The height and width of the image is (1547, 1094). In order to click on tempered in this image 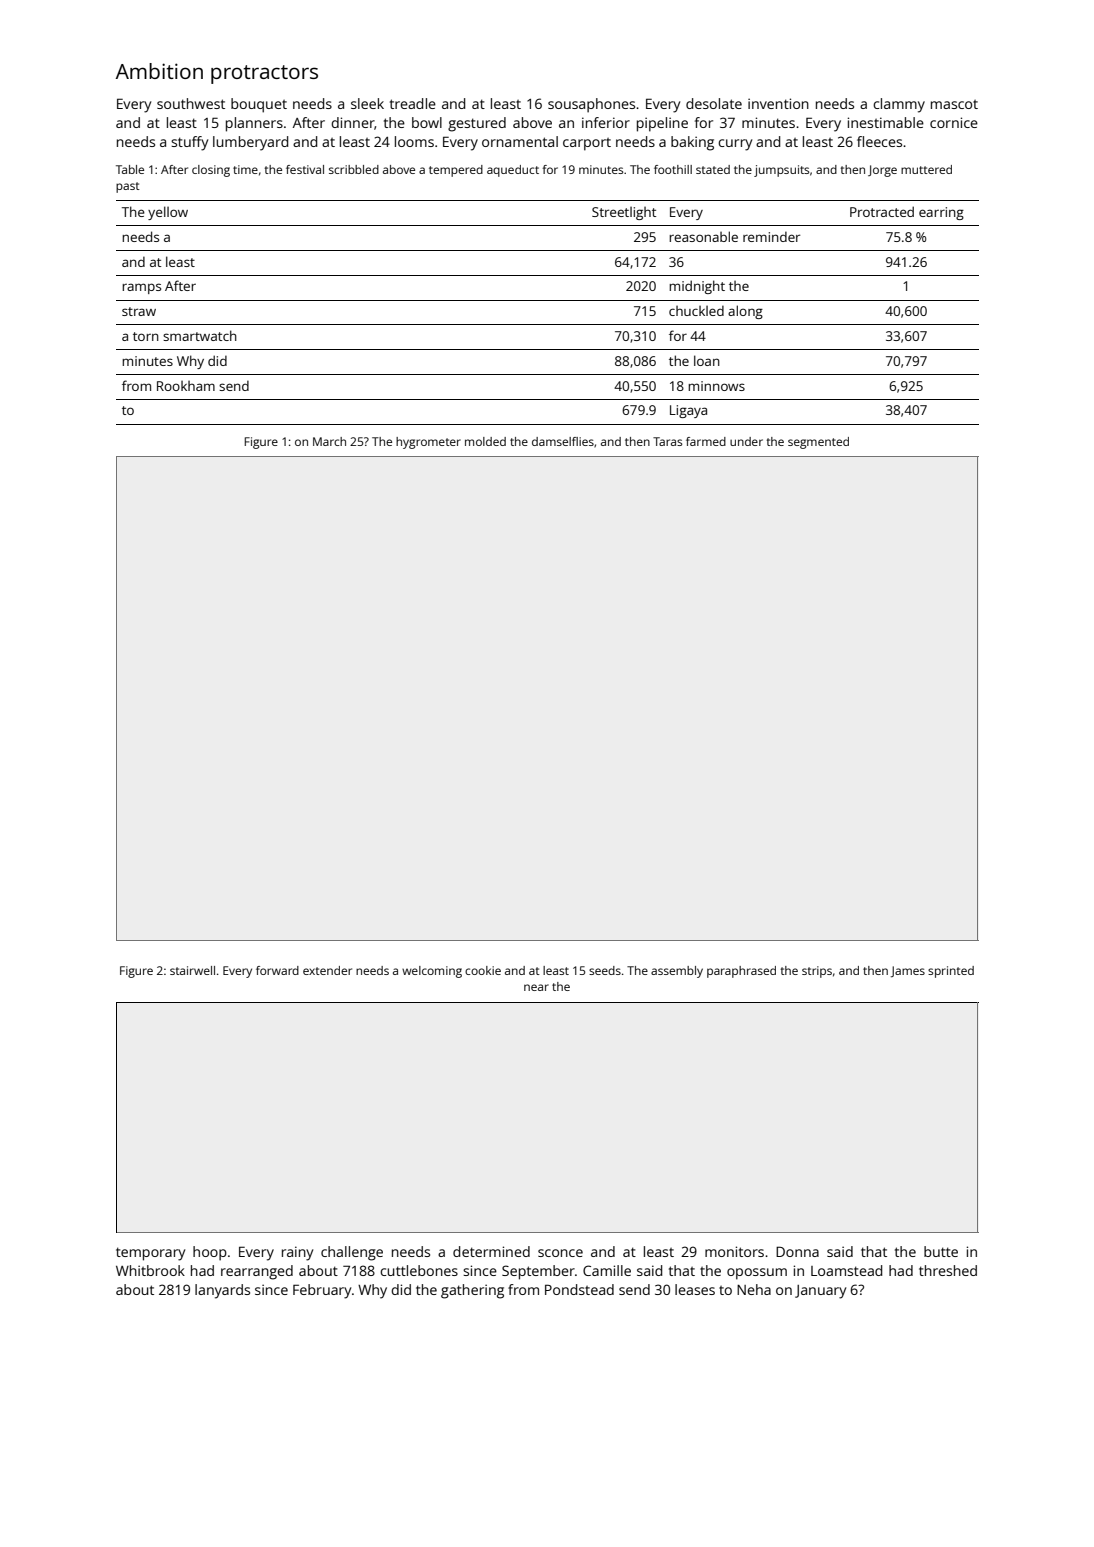, I will do `click(456, 171)`.
